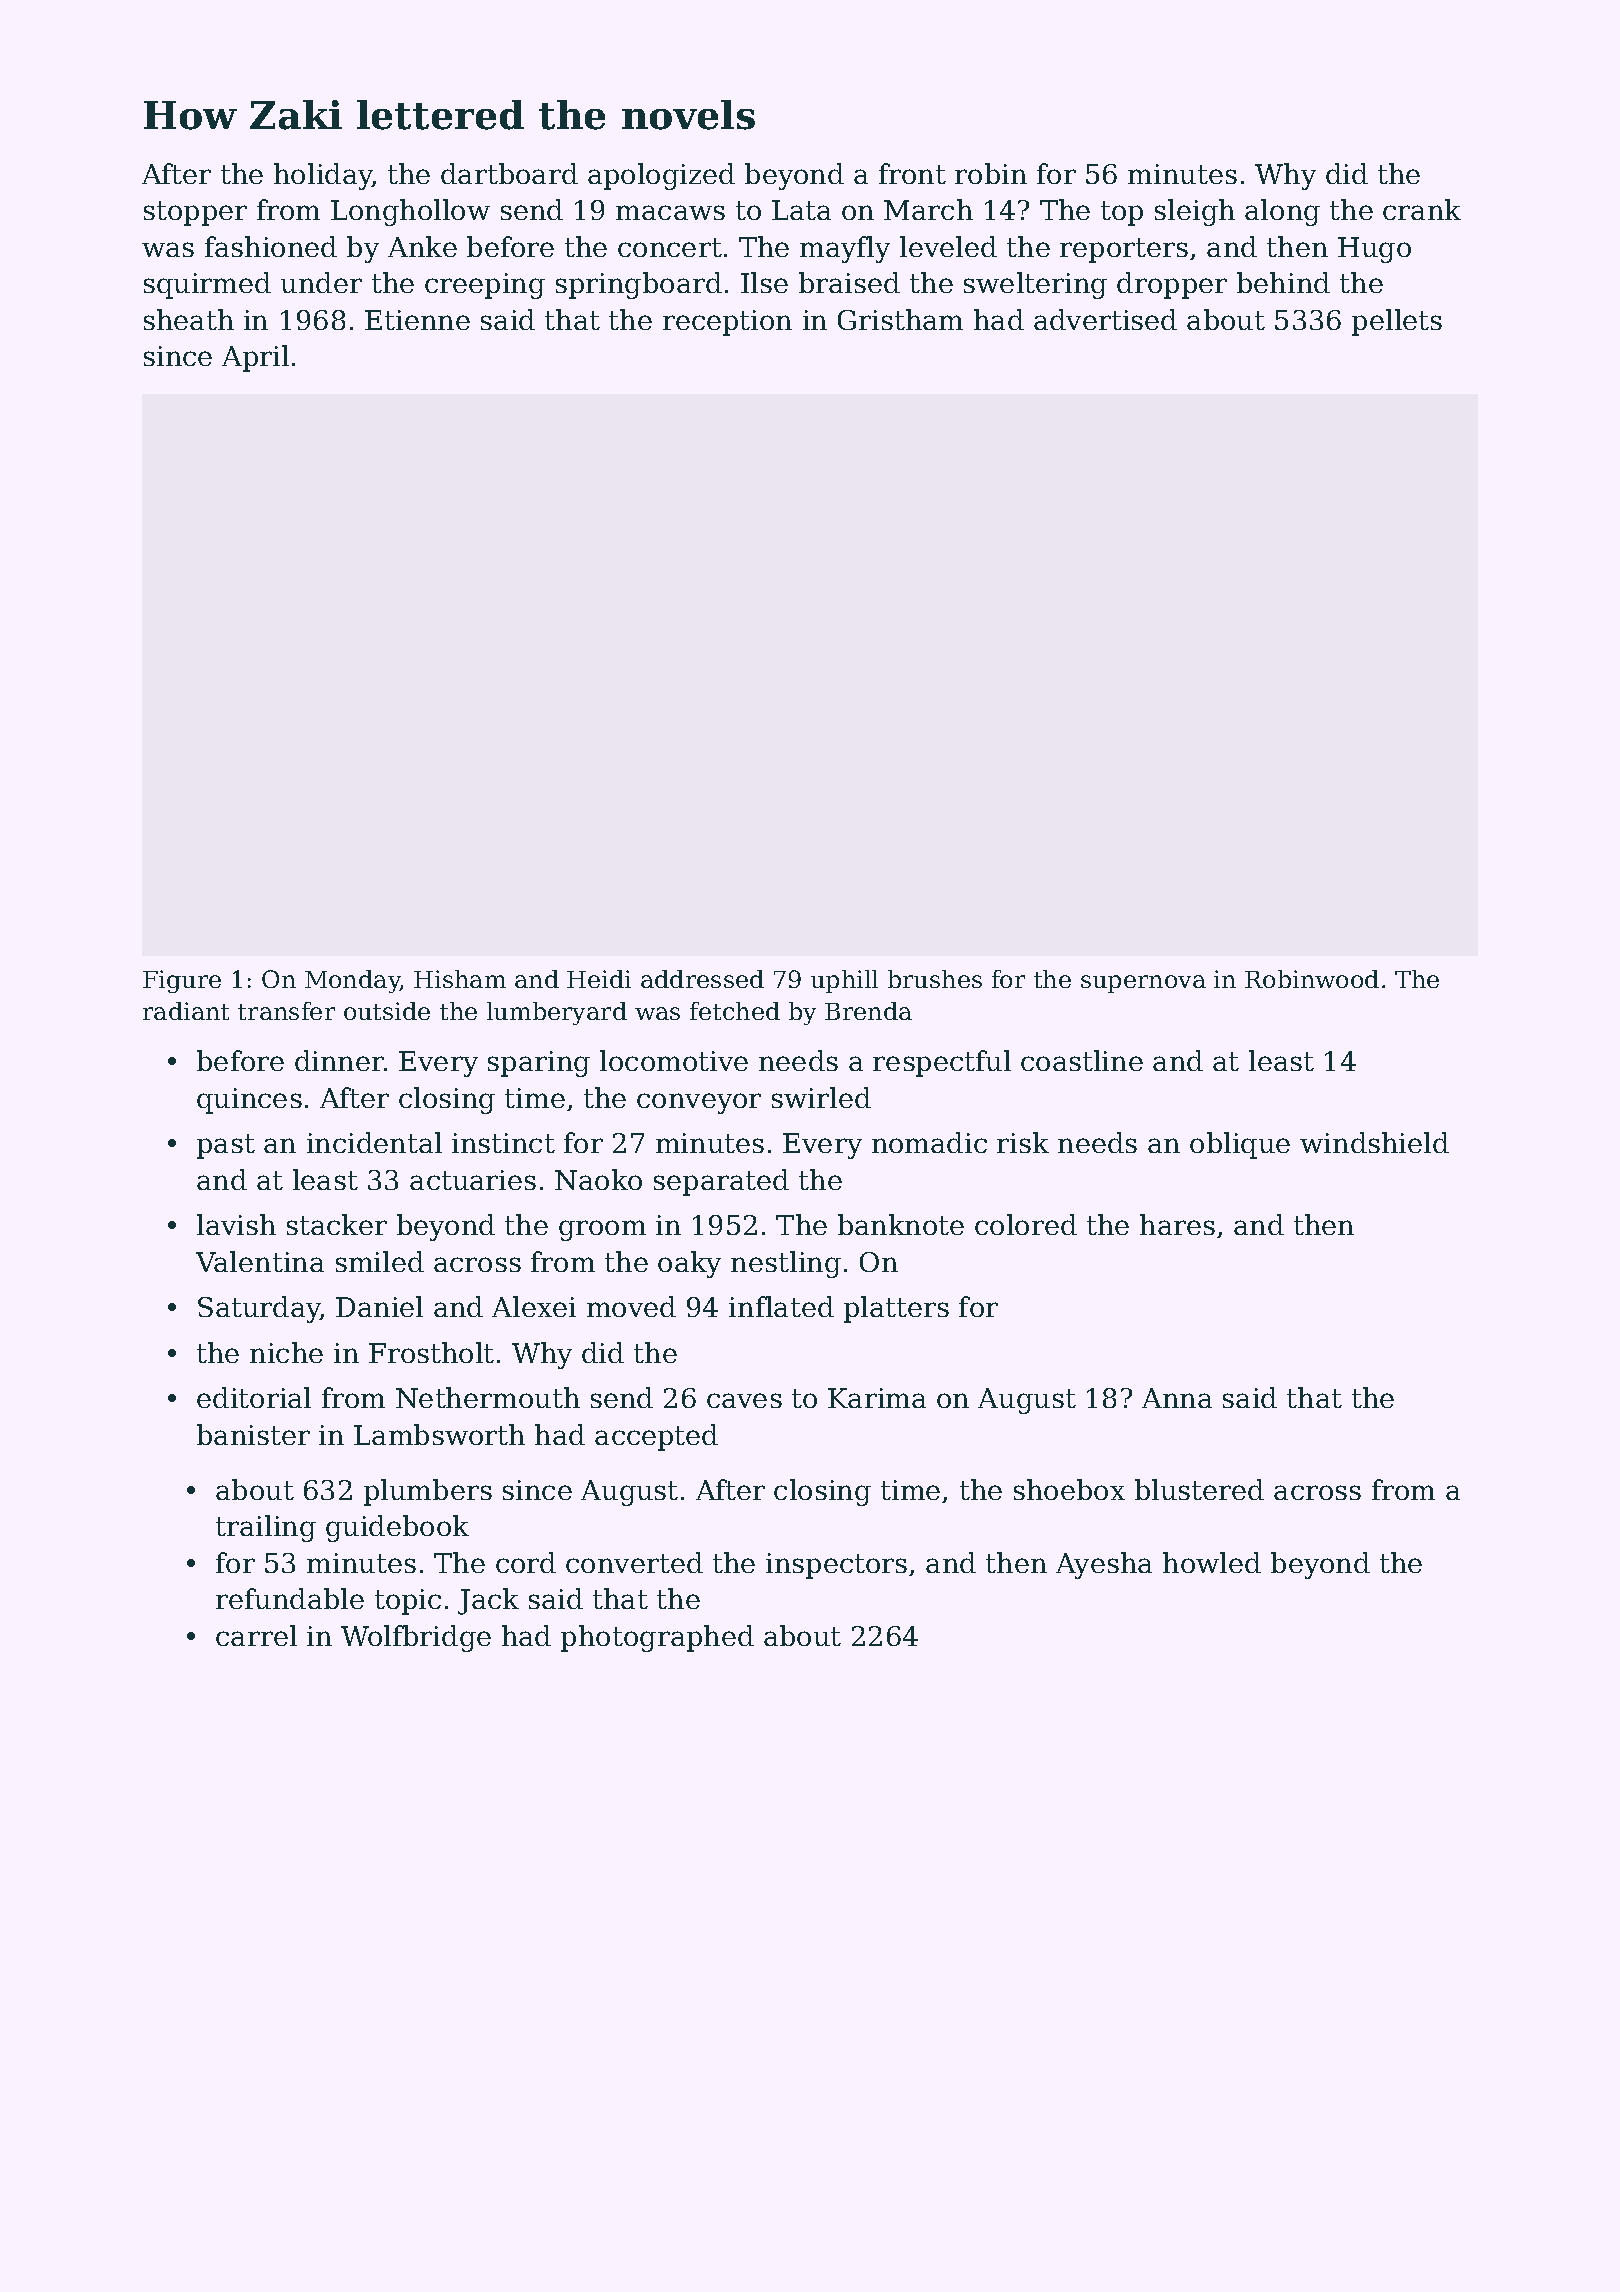 The image size is (1620, 2292). Describe the element at coordinates (702, 979) in the document. I see `addressed` at that location.
